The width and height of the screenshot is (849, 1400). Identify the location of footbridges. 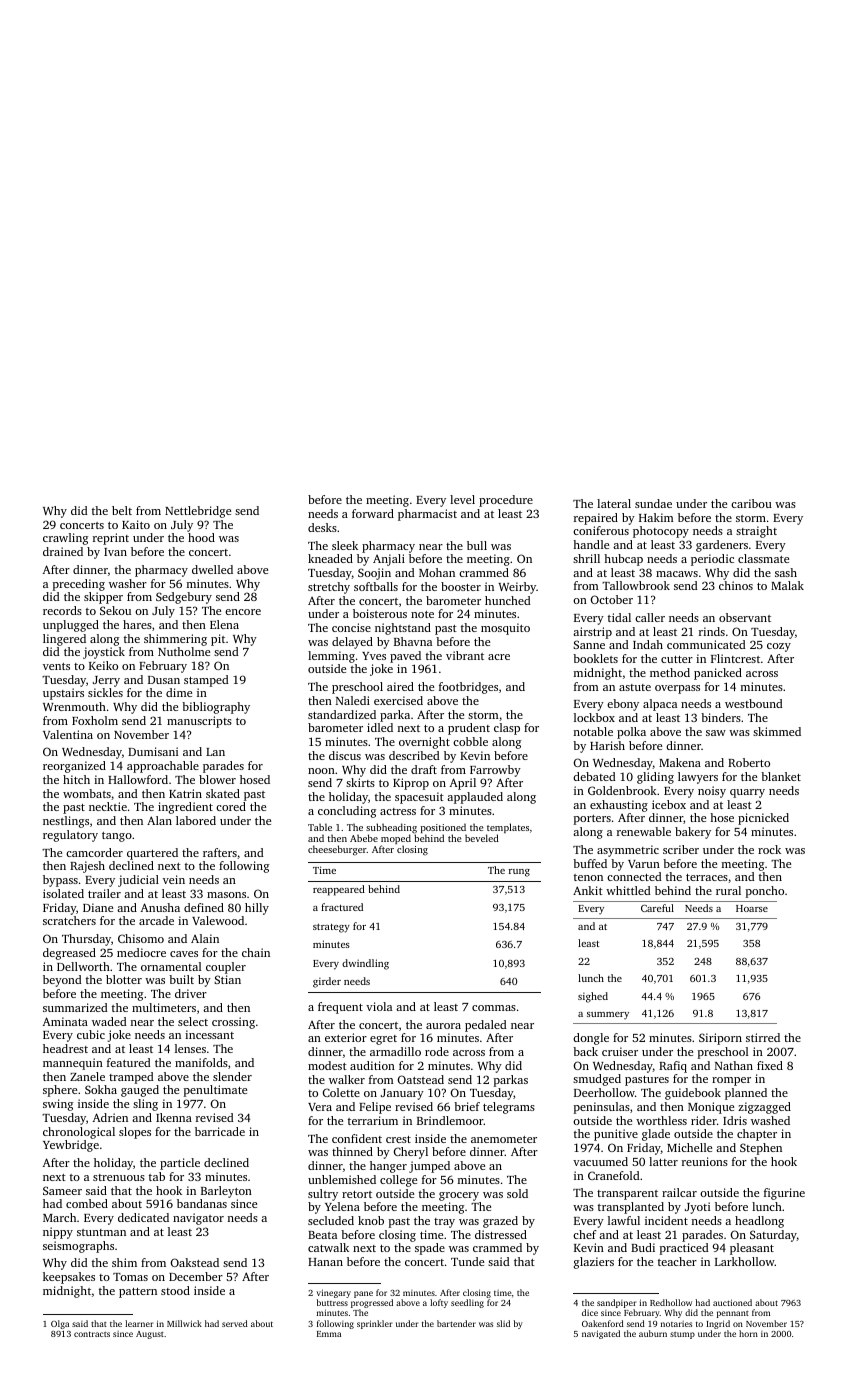
(468, 688).
